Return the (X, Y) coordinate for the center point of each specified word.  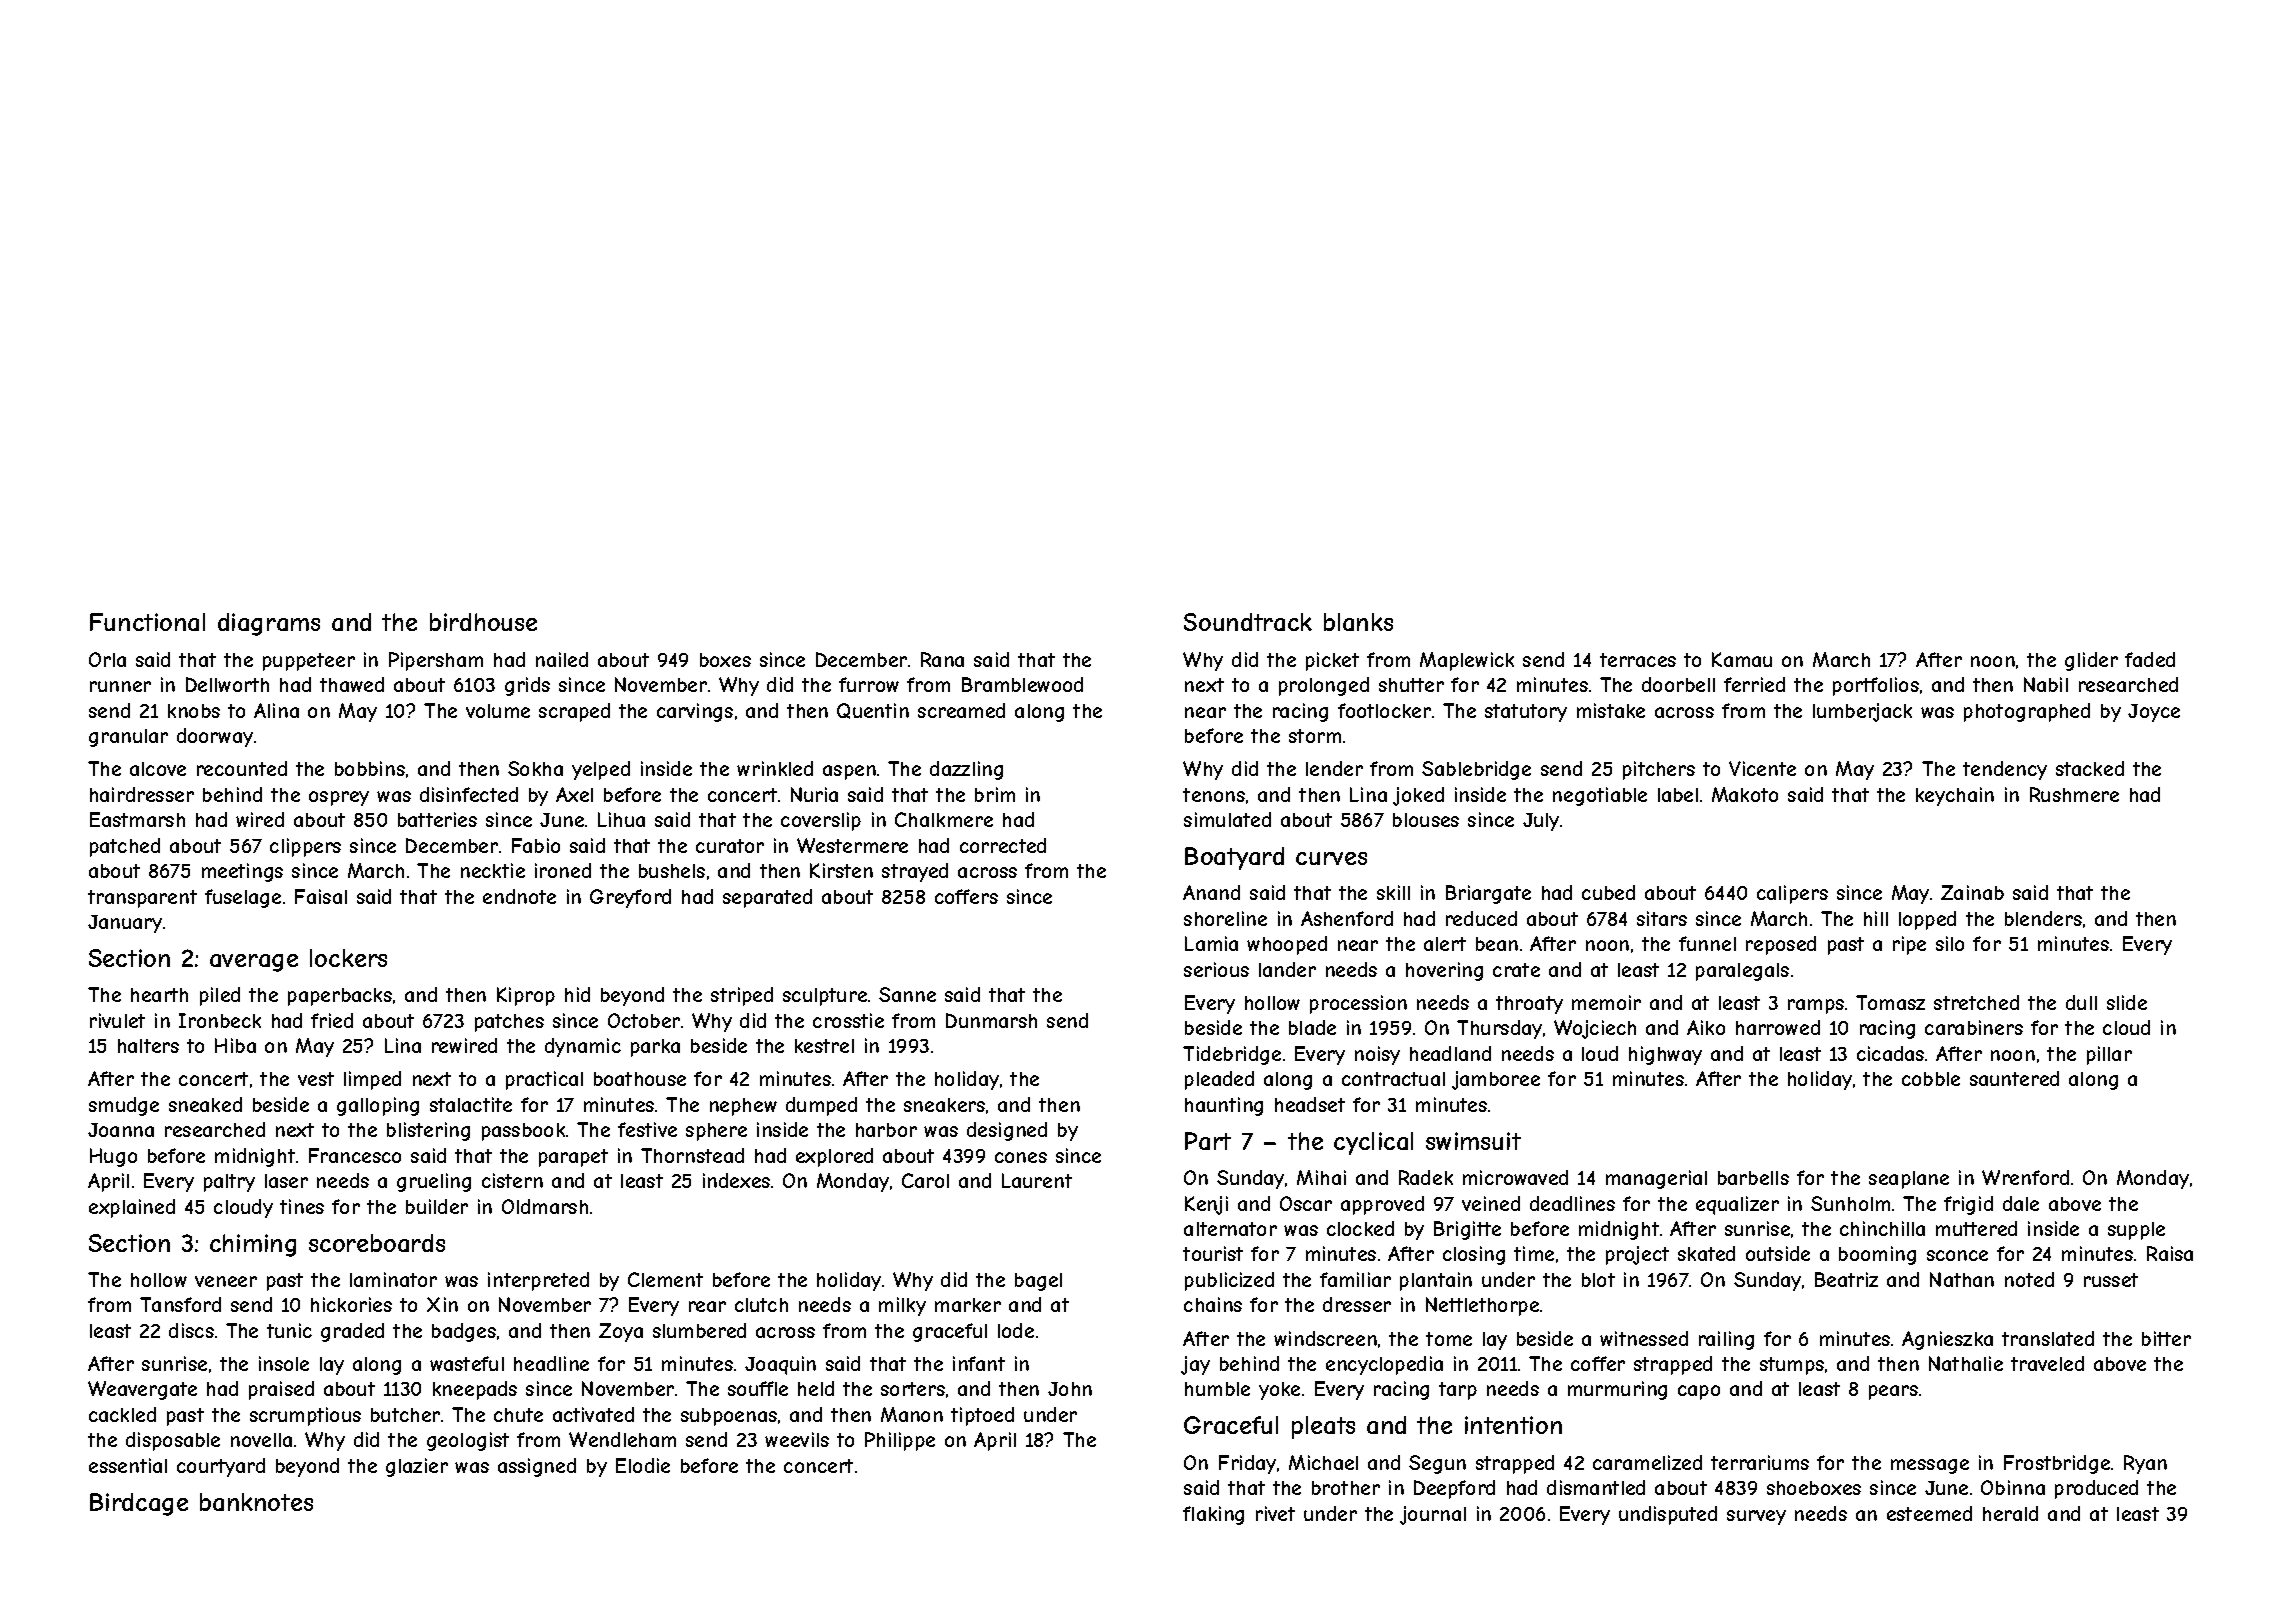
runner (120, 686)
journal (1433, 1515)
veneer (226, 1281)
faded (2150, 659)
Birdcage (139, 1504)
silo (1950, 943)
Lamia (1211, 943)
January (125, 924)
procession (1358, 1004)
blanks (1358, 622)
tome (1449, 1339)
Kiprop (526, 996)
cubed (1608, 892)
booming (1877, 1255)
